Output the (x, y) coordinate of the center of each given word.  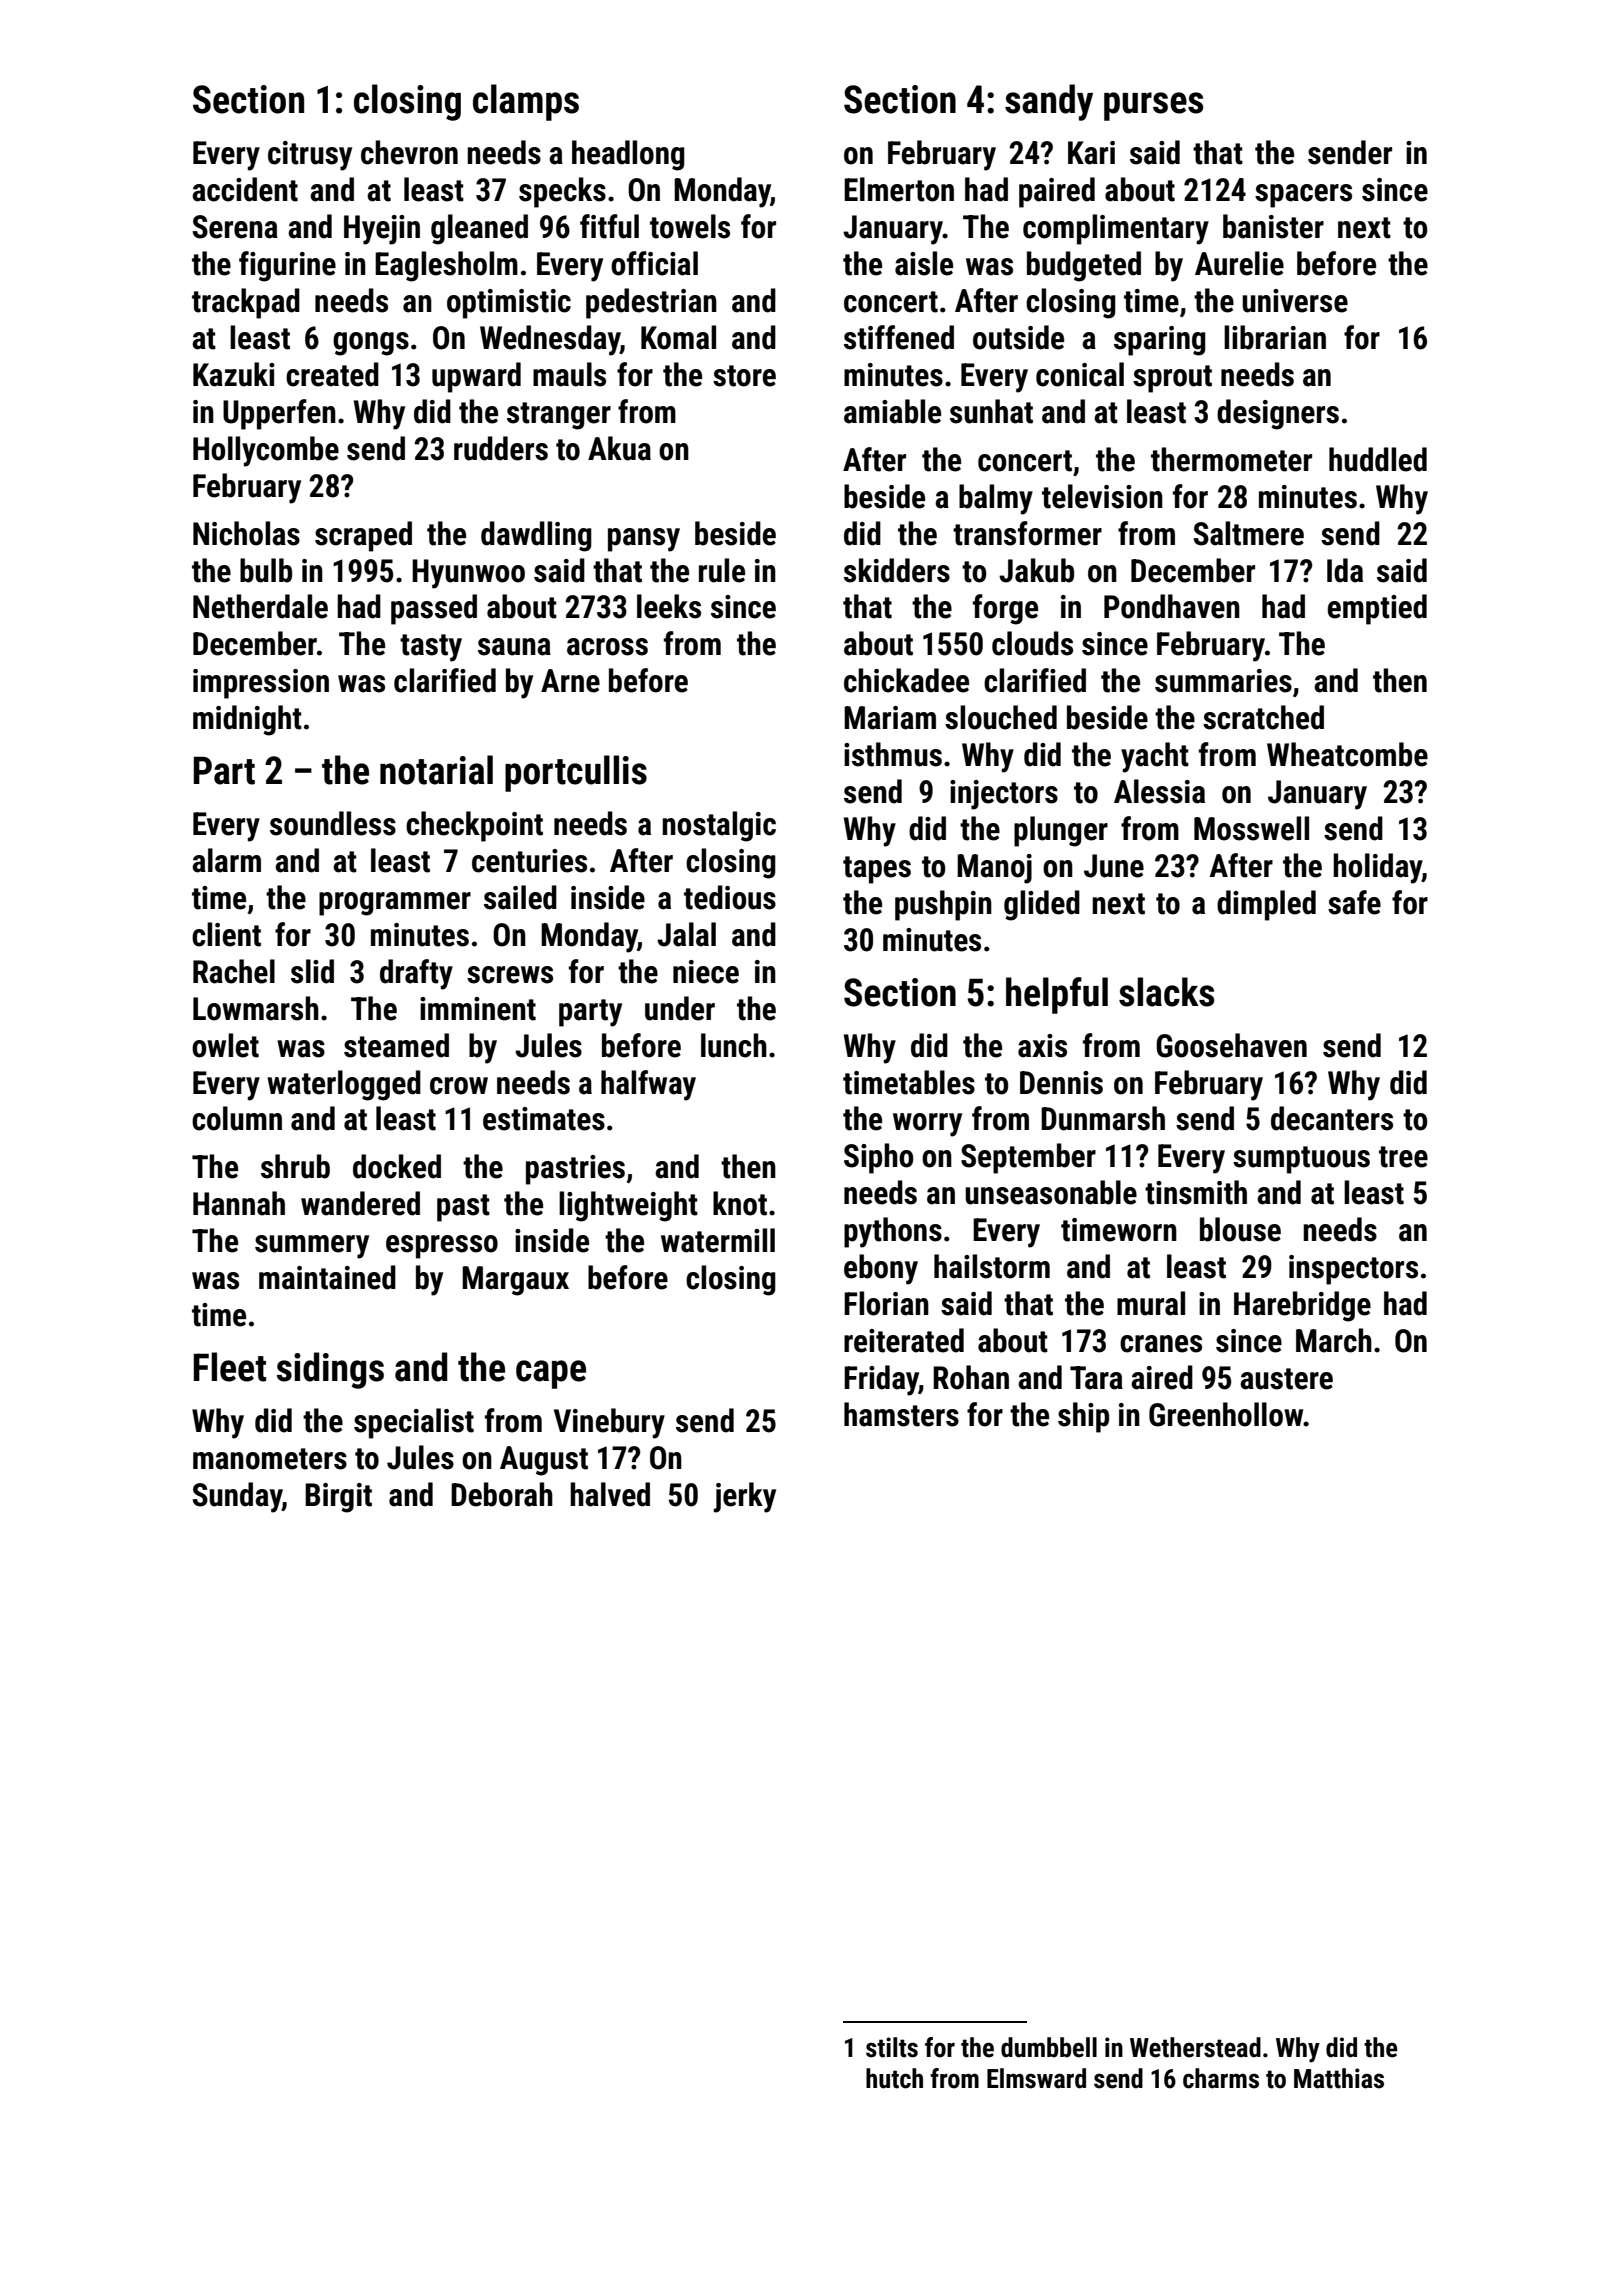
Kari (1091, 153)
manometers (270, 1459)
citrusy (310, 156)
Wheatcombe (1347, 754)
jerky (744, 1497)
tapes (877, 870)
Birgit (338, 1498)
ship (1083, 1417)
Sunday (237, 1497)
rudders (501, 448)
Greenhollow (1226, 1414)
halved (610, 1494)
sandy (1049, 102)
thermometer (1231, 459)
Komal (678, 337)
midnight (247, 720)
